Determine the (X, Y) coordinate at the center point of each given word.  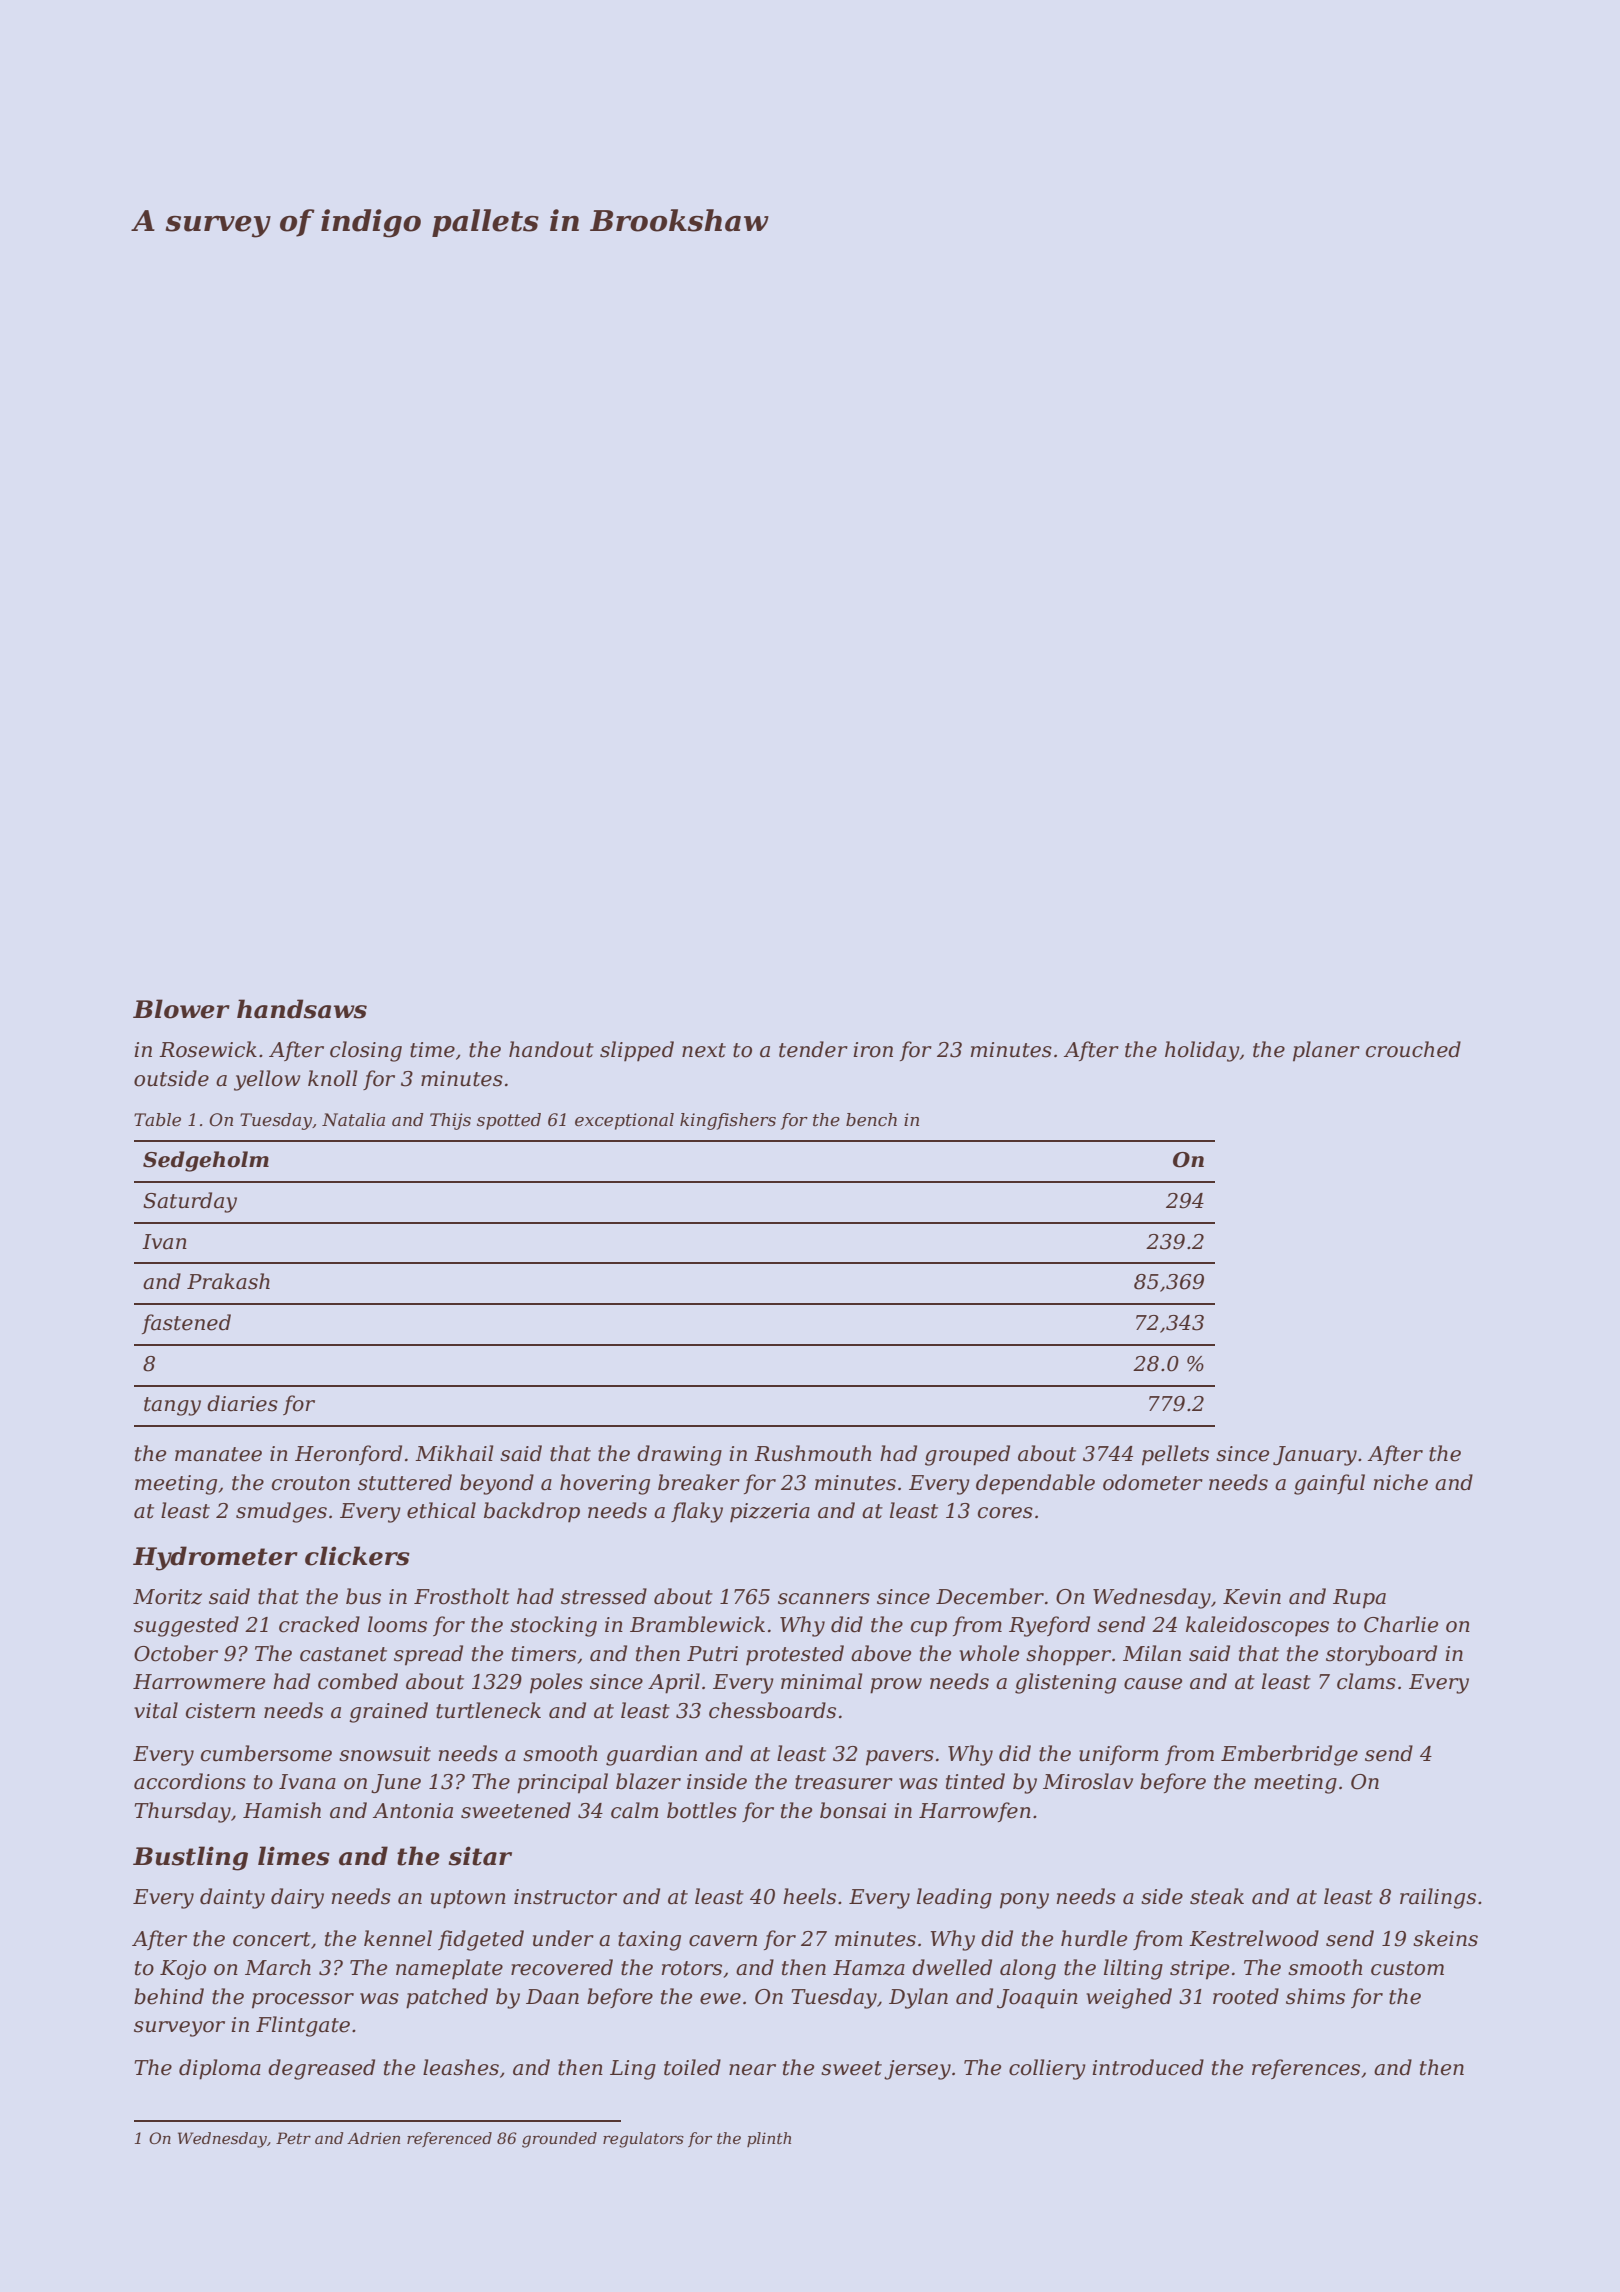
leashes (461, 2067)
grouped (967, 1455)
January (1315, 1456)
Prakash (228, 1281)
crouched (1413, 1049)
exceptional (624, 1121)
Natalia (353, 1119)
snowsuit (385, 1754)
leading (954, 1898)
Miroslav (1088, 1781)
